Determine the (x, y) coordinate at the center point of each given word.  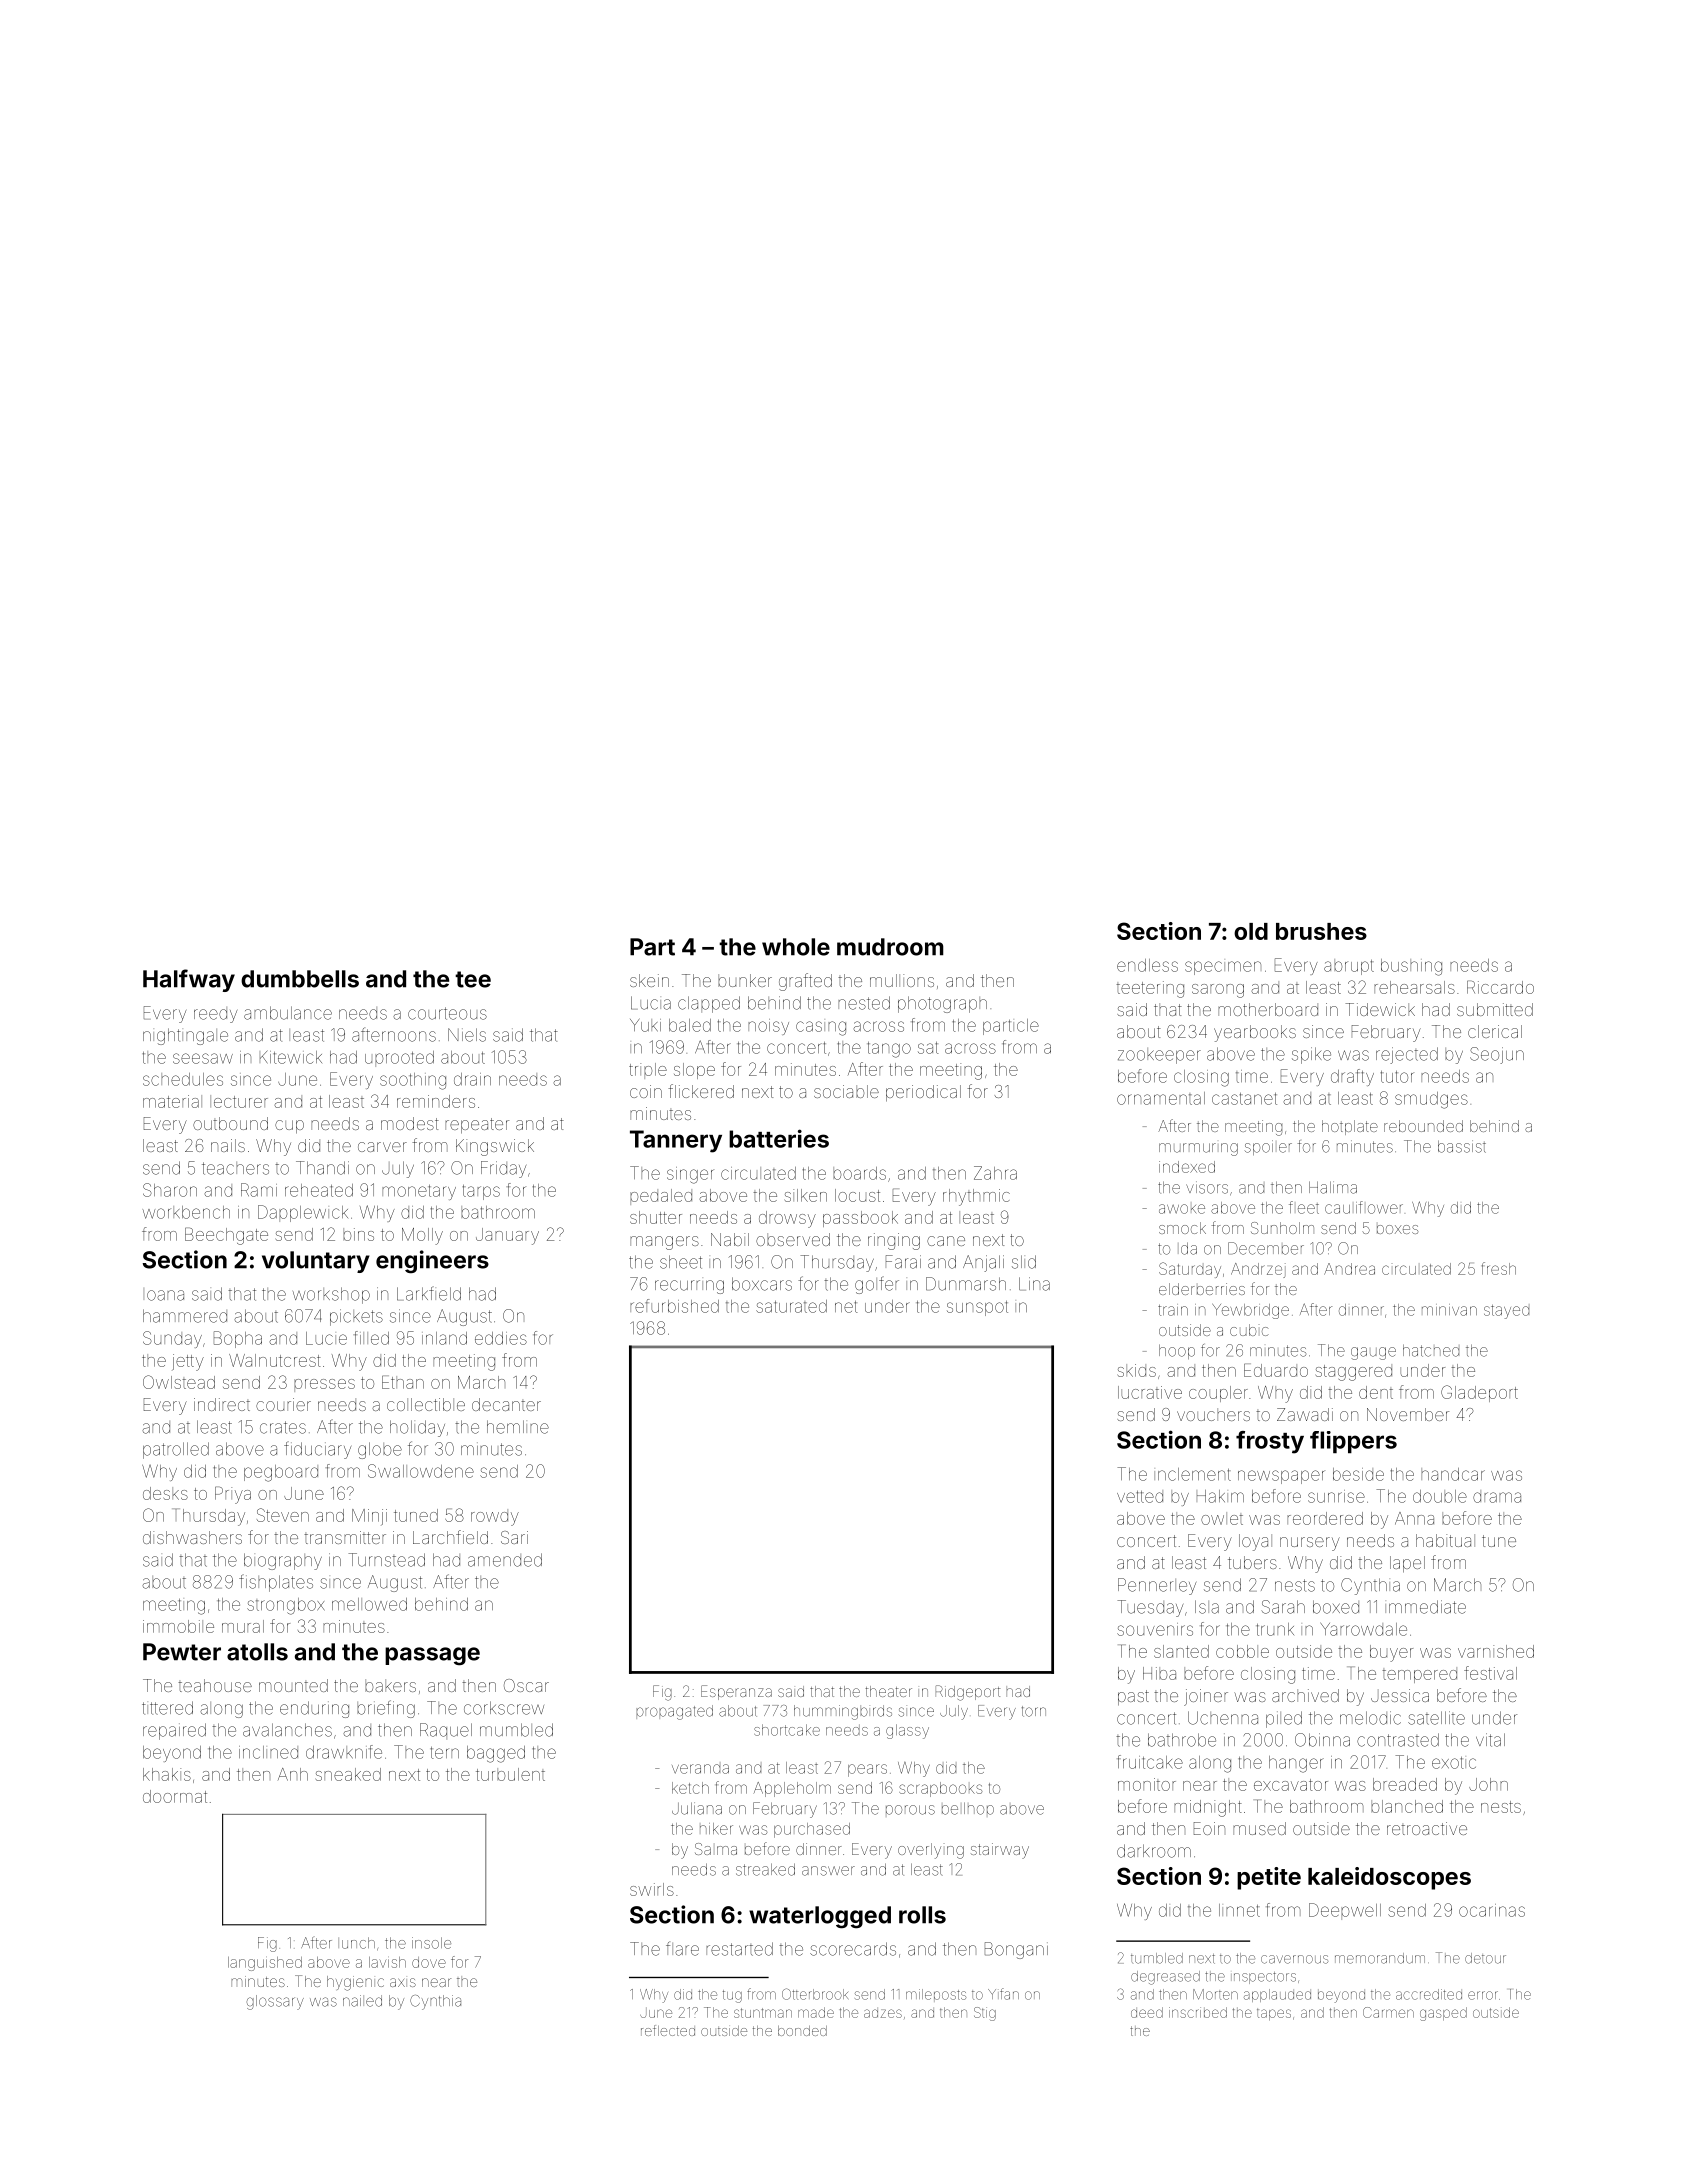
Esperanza (736, 1692)
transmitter (345, 1537)
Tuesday (1150, 1608)
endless (1147, 965)
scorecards (853, 1949)
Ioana (165, 1295)
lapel (1407, 1564)
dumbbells (300, 979)
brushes (1321, 931)
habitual (1445, 1540)
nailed (362, 2001)
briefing (386, 1709)
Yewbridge (1250, 1311)
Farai (903, 1262)
